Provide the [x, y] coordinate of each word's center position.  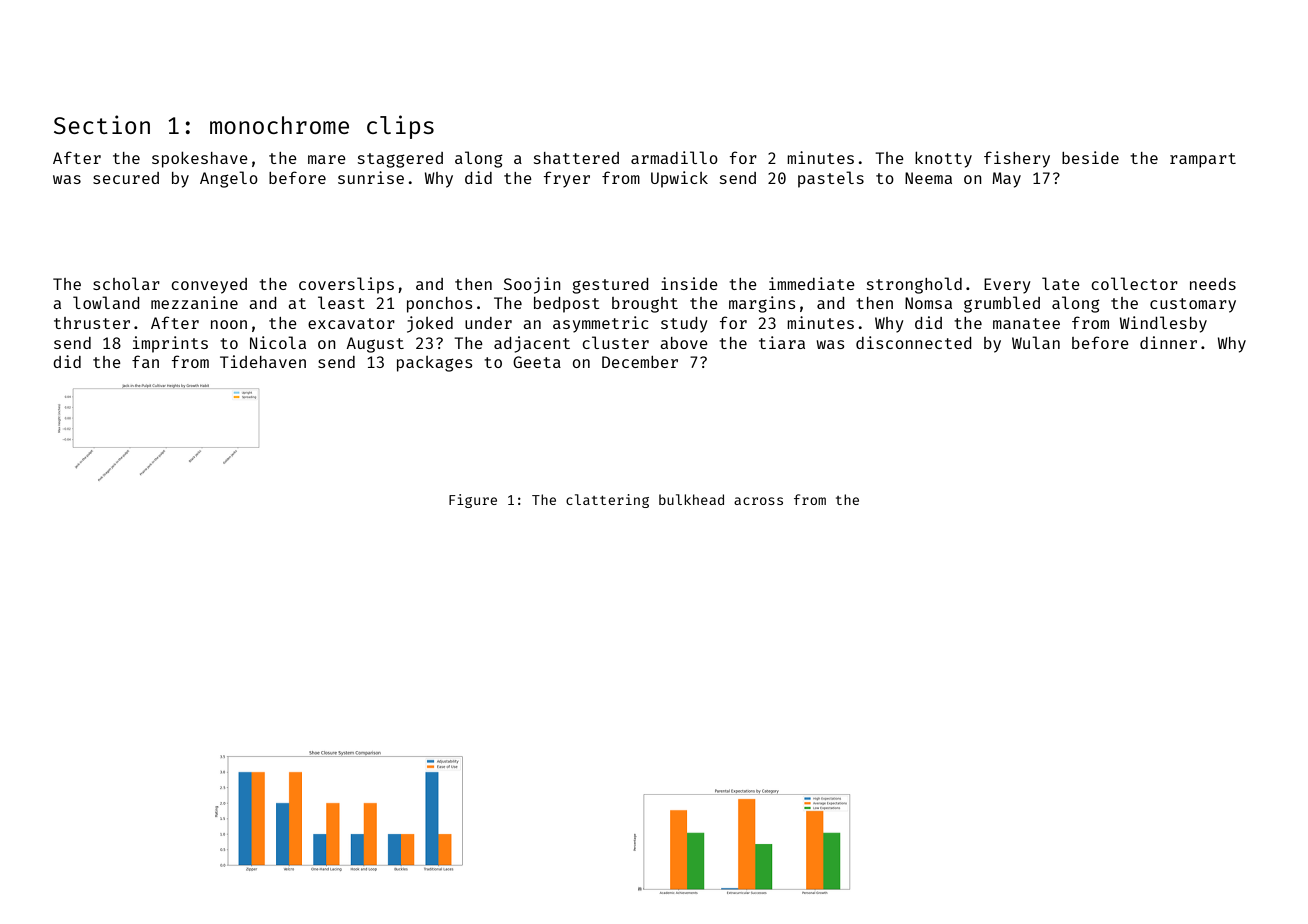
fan [145, 361]
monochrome [279, 125]
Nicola [278, 342]
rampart [1203, 160]
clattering [607, 501]
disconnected [914, 342]
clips [400, 127]
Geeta [537, 362]
